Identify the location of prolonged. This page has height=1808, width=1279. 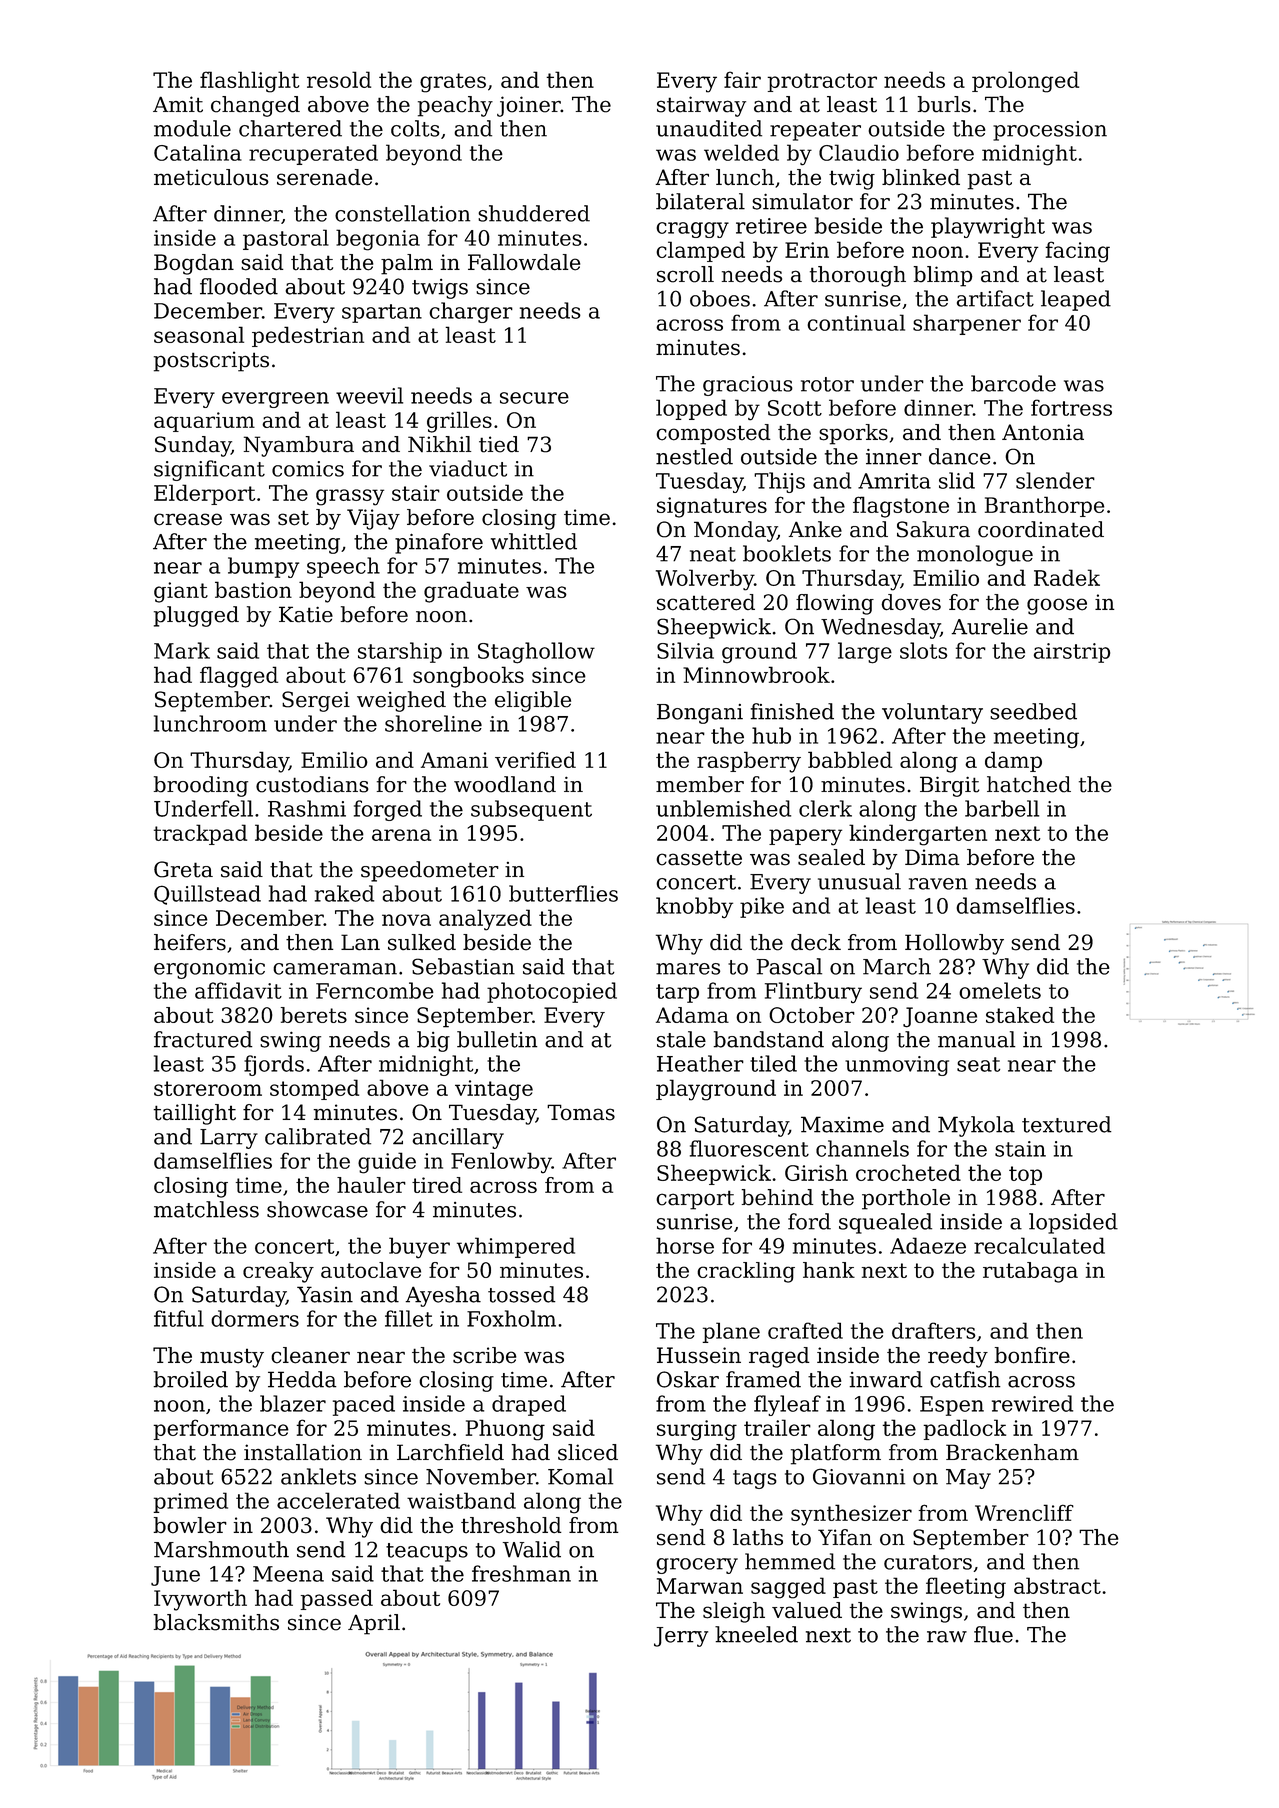
(1025, 82).
